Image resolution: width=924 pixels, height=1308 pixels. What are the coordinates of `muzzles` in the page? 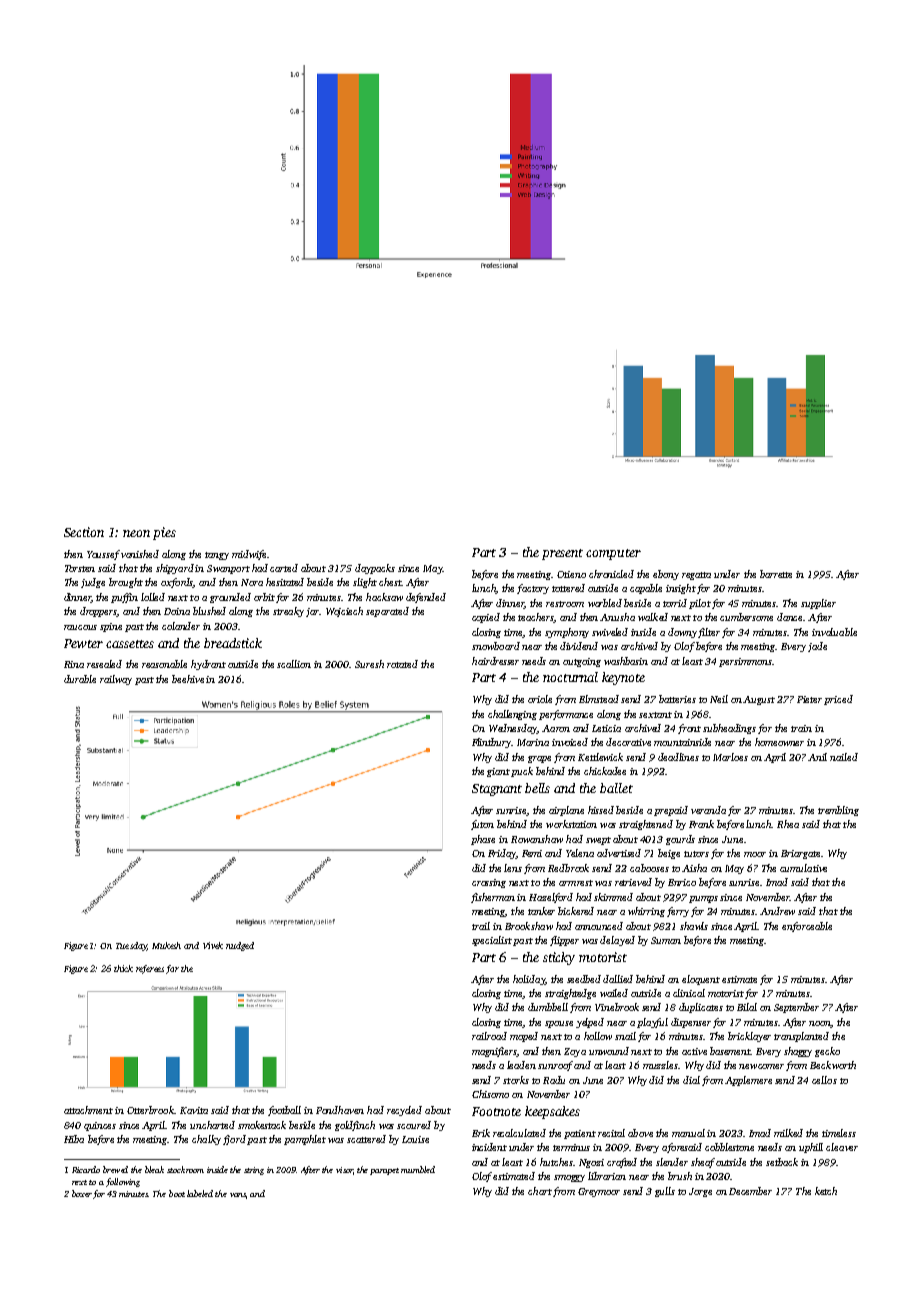 It's located at (660, 1065).
